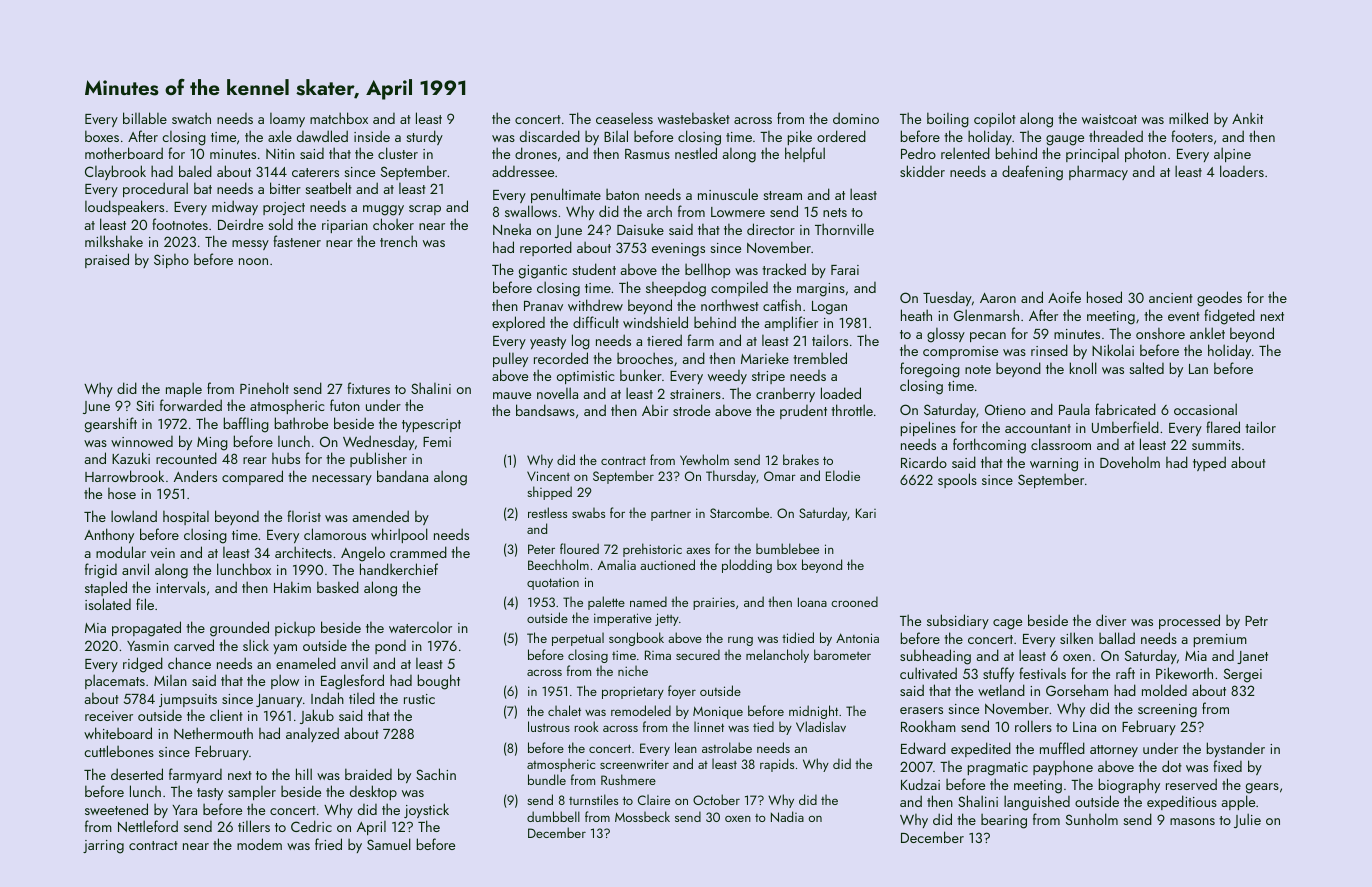 This screenshot has height=887, width=1372. Describe the element at coordinates (1242, 171) in the screenshot. I see `loaders` at that location.
